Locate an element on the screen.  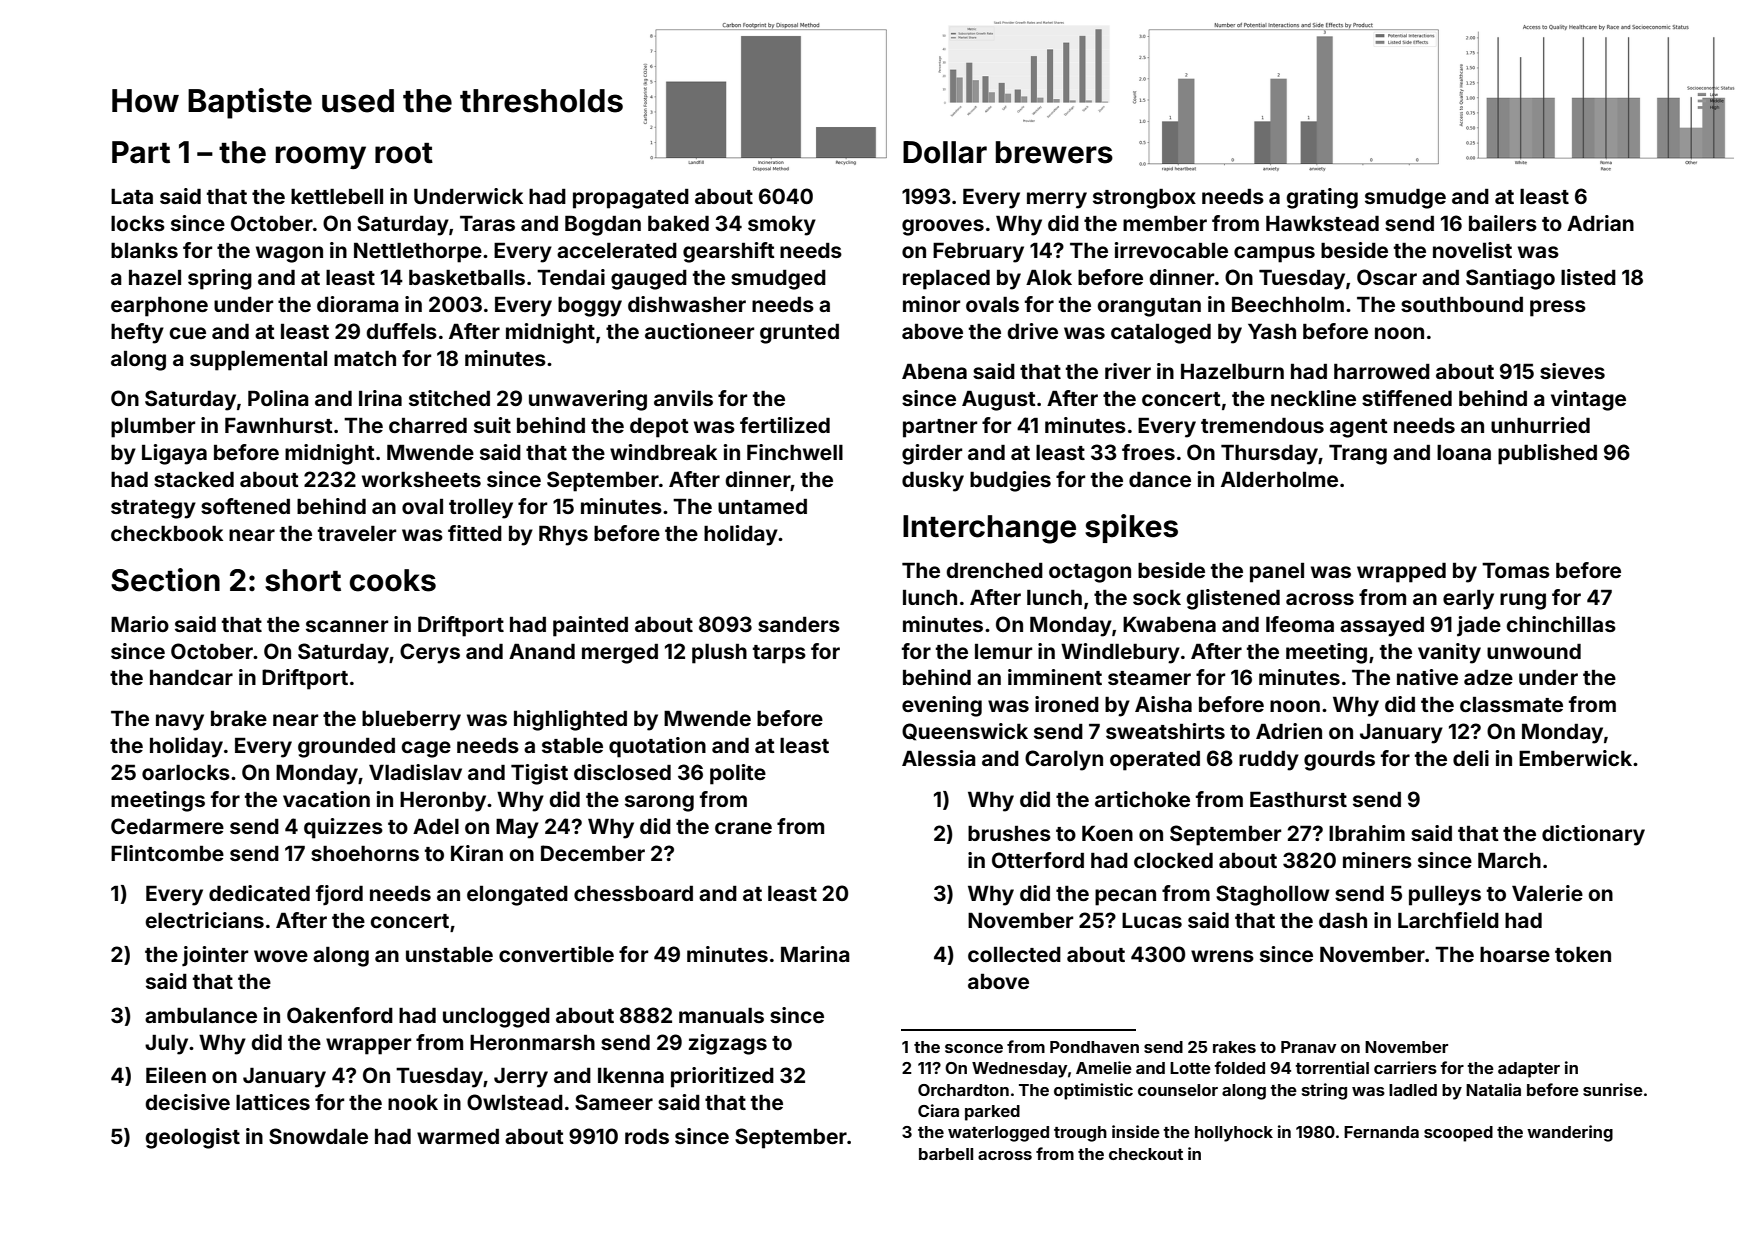
early is located at coordinates (1468, 599).
